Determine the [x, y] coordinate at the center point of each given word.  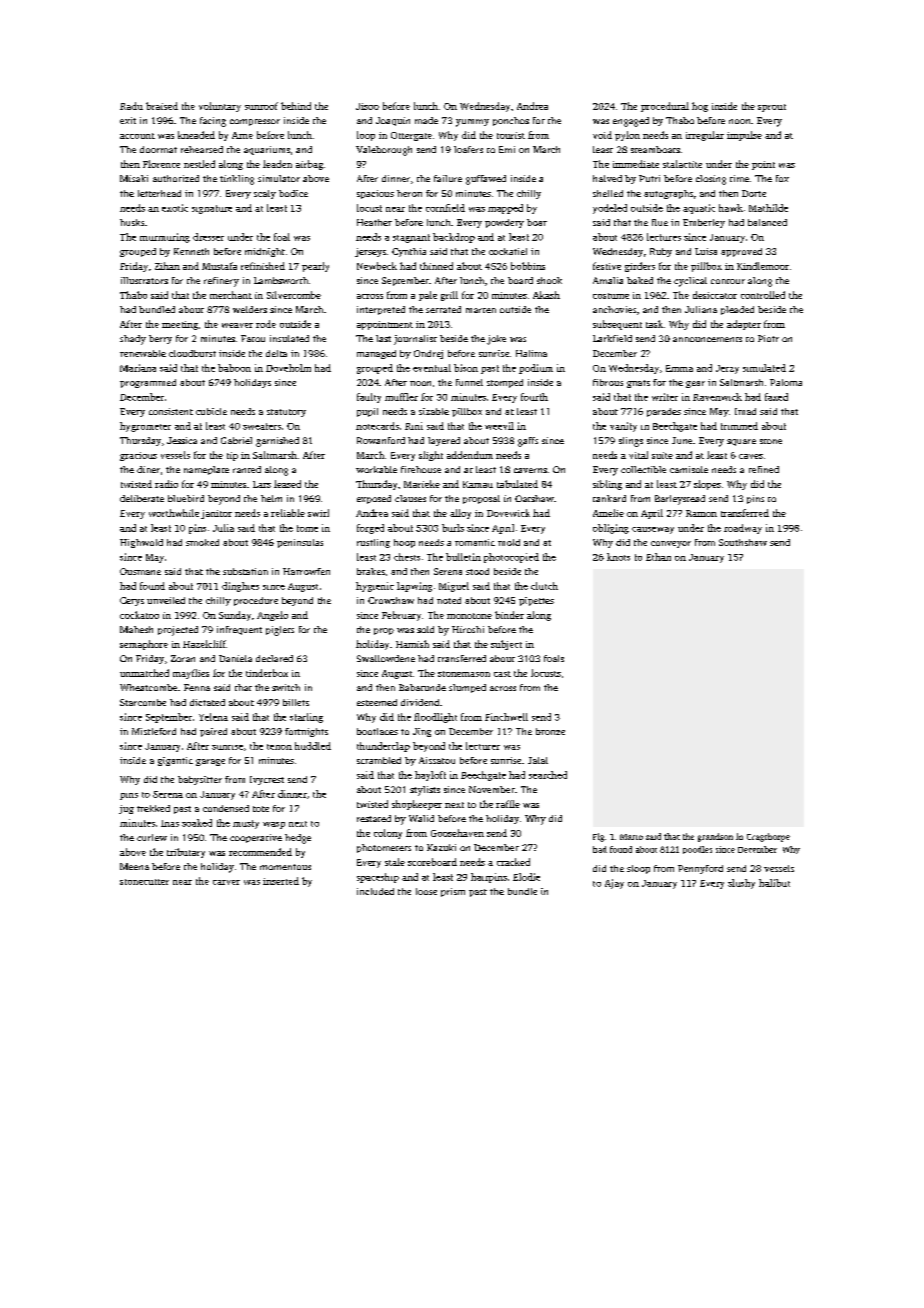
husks [132, 222]
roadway [743, 529]
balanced [767, 222]
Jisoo [367, 106]
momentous [285, 867]
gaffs [528, 442]
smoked [202, 542]
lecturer [483, 746]
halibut [774, 883]
